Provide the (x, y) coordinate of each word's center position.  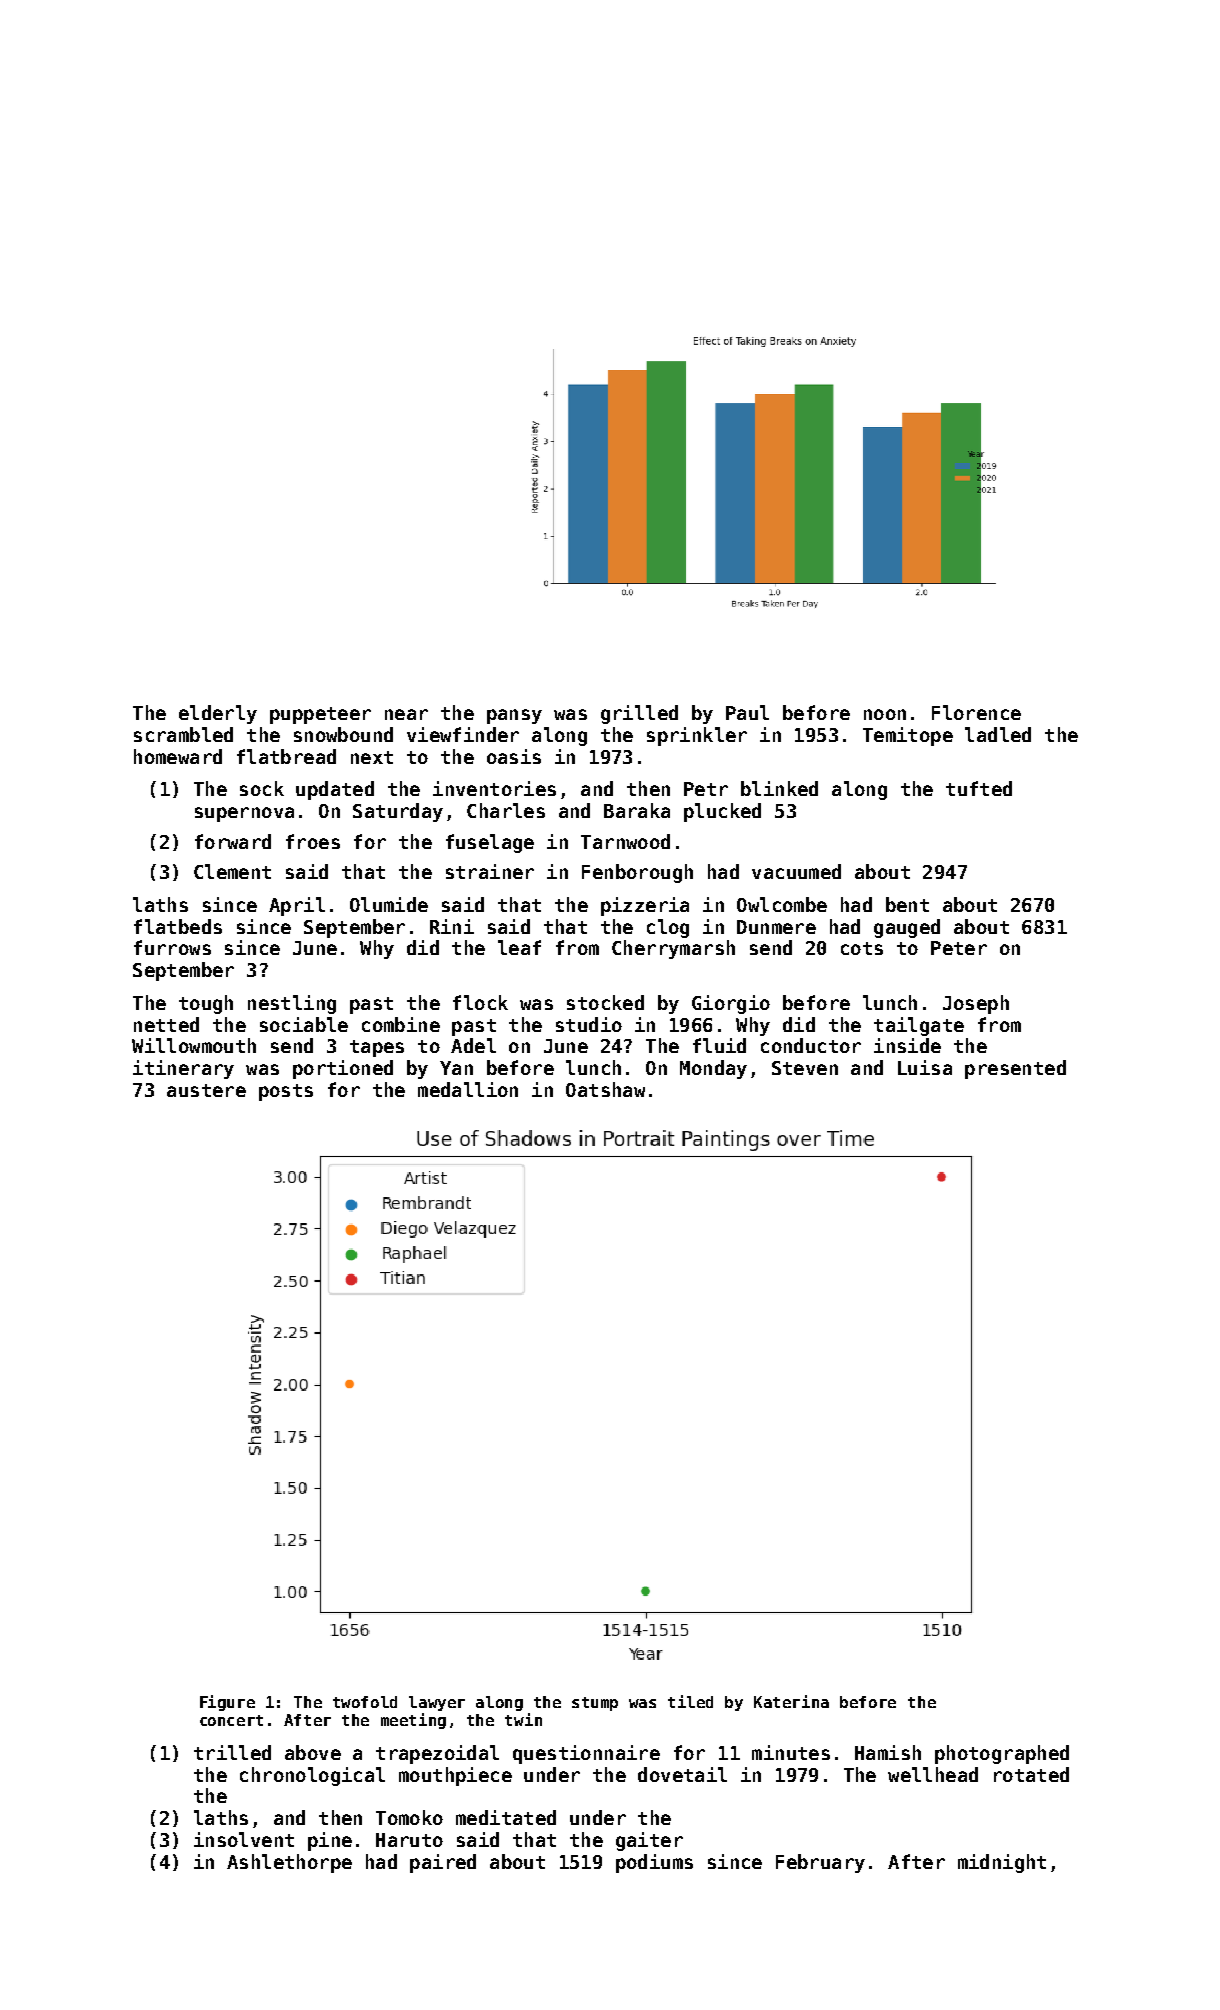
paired (443, 1863)
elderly (218, 714)
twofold (365, 1702)
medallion (468, 1089)
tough (206, 1004)
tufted (979, 788)
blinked (779, 788)
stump (595, 1704)
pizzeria (645, 906)
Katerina (791, 1701)
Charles (506, 810)
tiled (690, 1701)
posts (286, 1092)
